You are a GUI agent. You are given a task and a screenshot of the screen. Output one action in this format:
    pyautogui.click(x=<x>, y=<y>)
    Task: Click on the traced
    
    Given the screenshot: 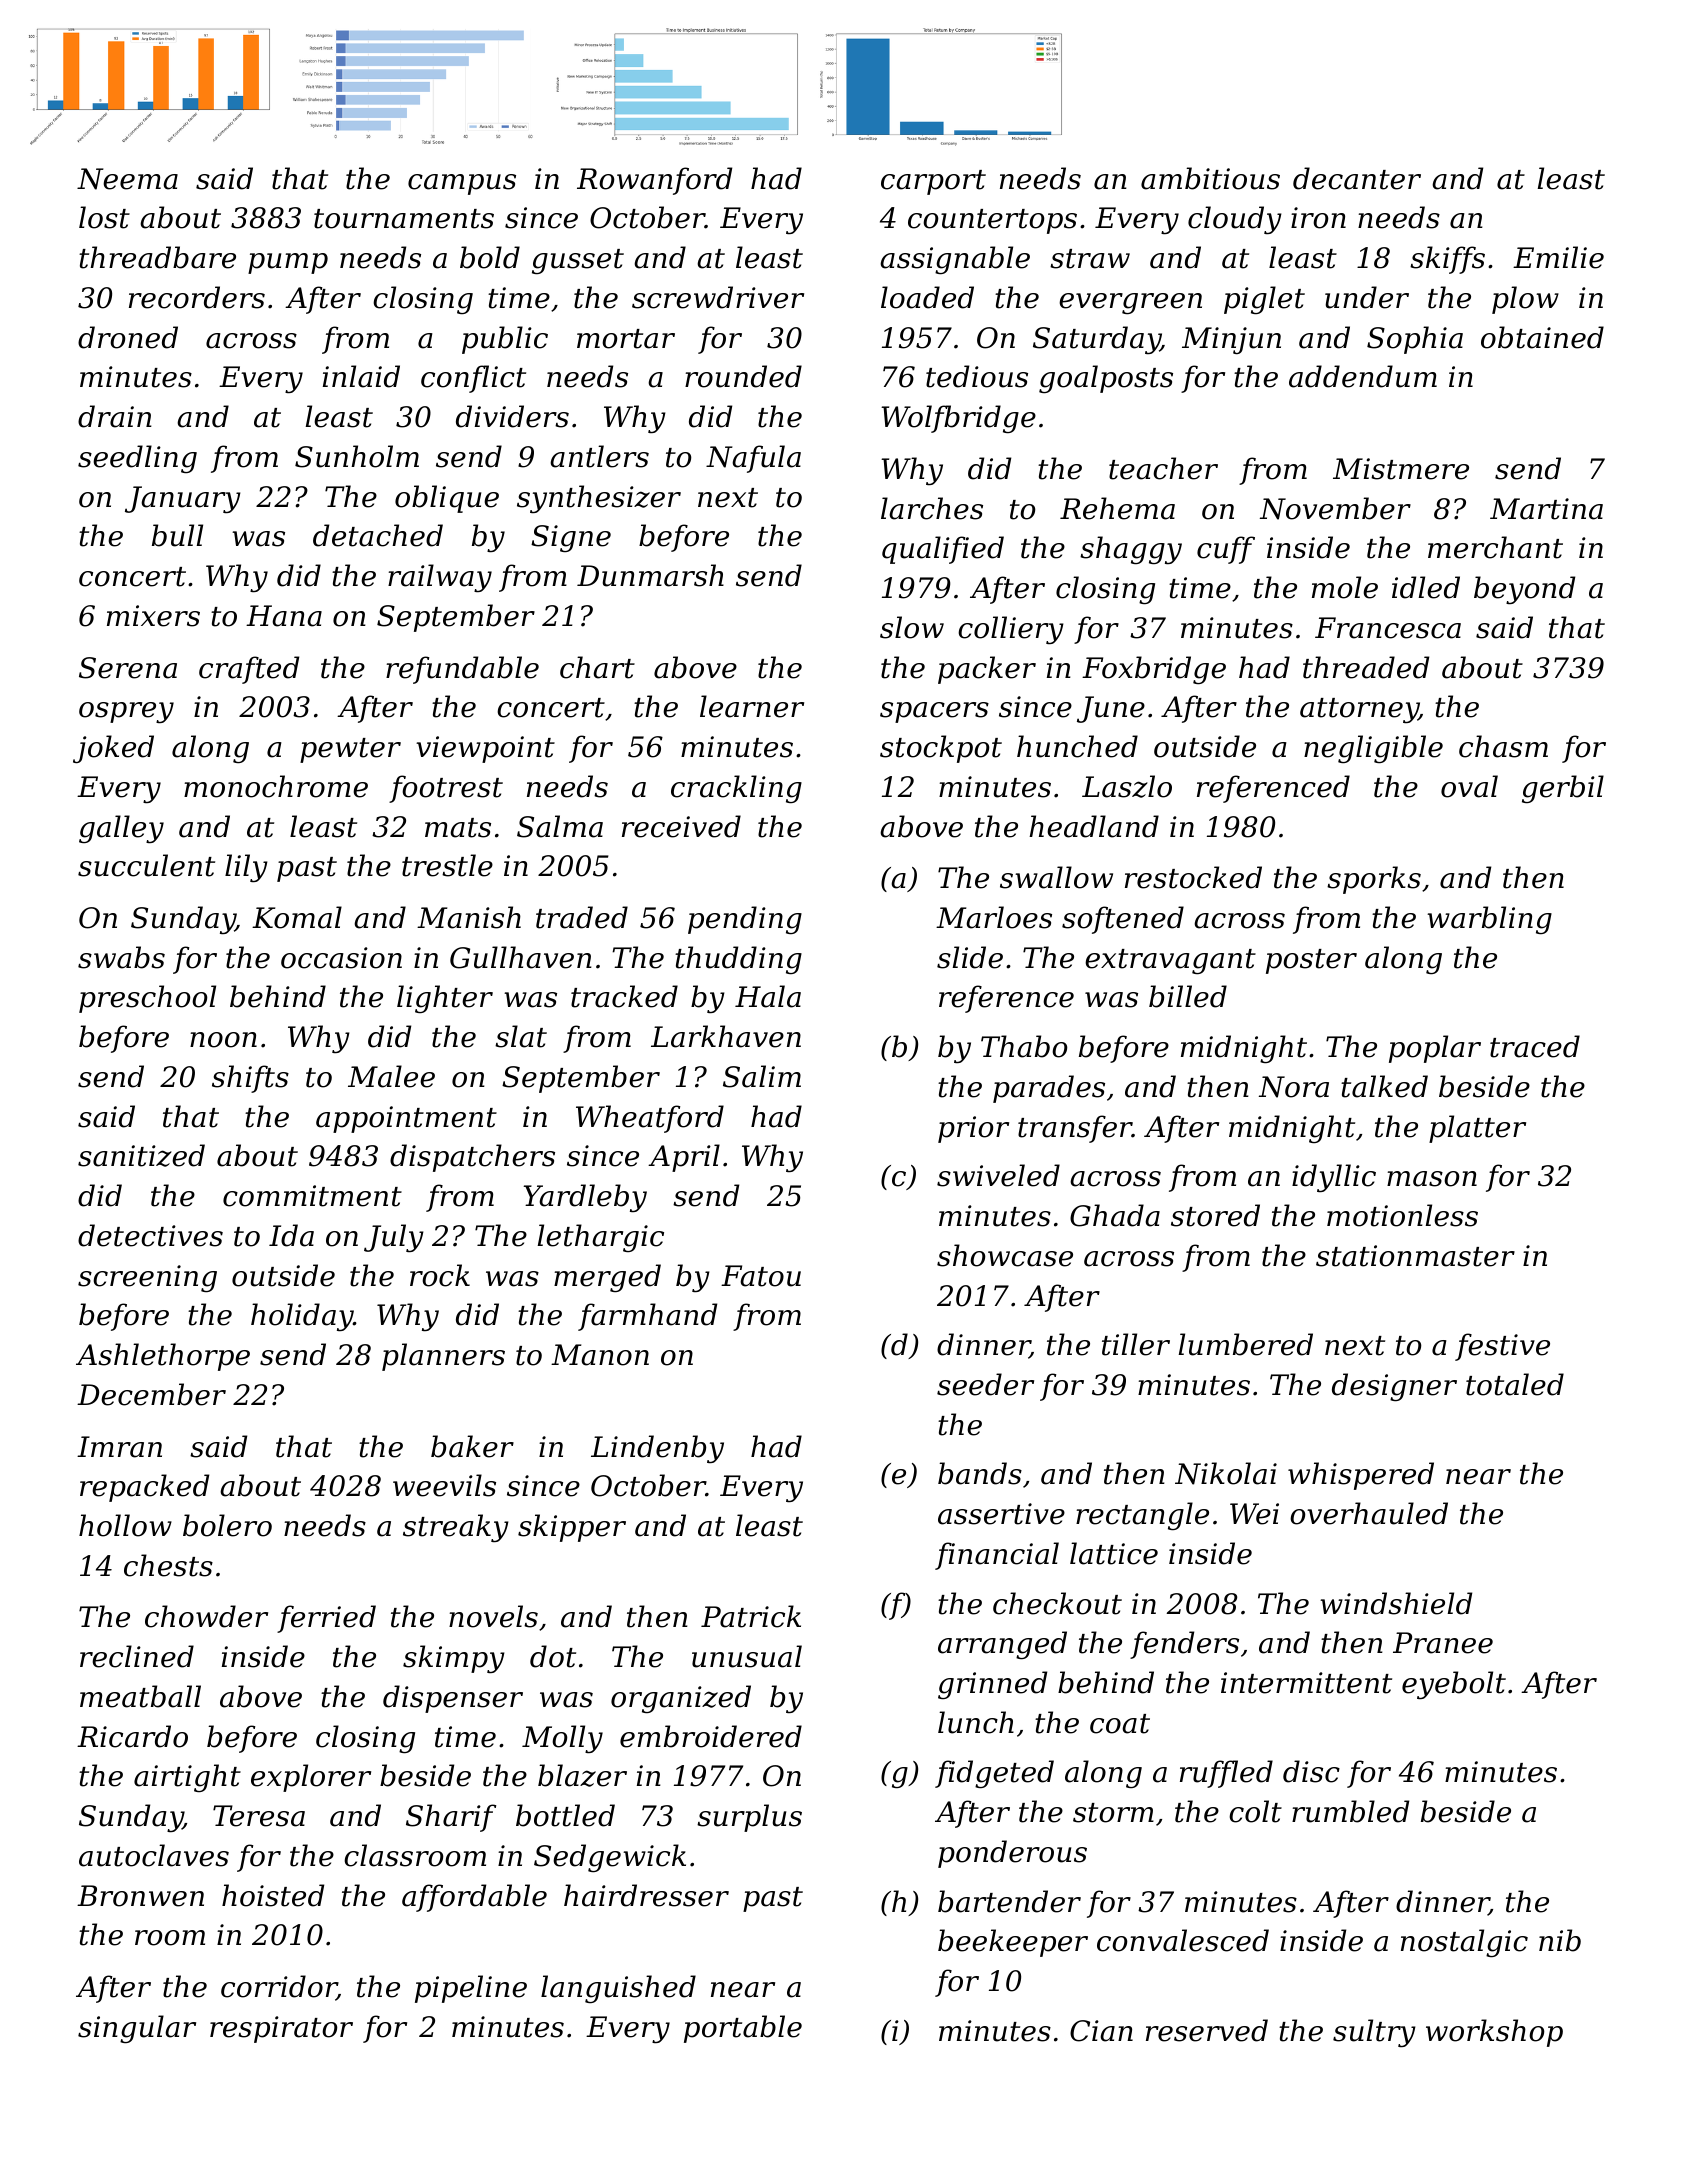 What is the action you would take?
    pyautogui.click(x=1535, y=1046)
